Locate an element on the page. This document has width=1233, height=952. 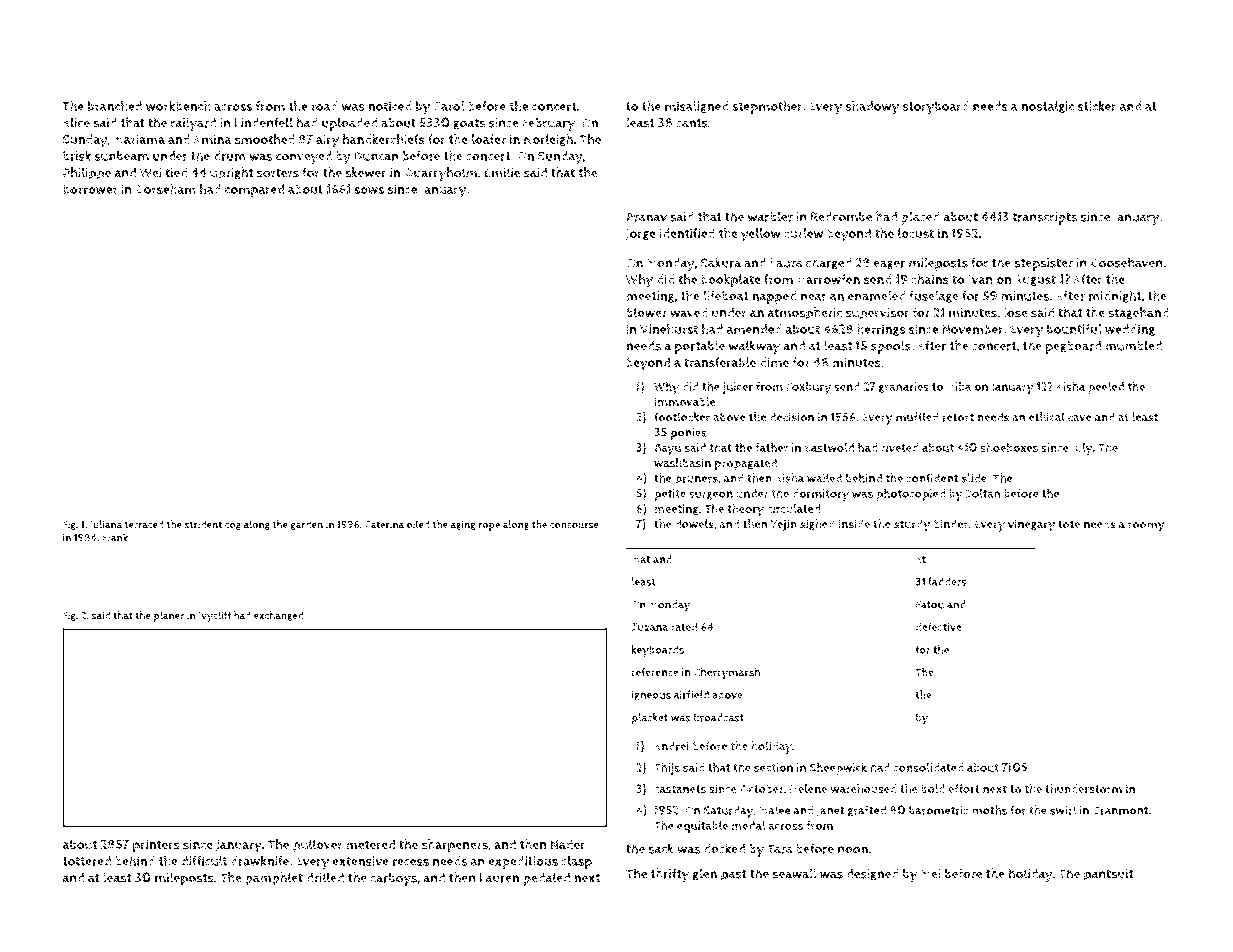
Granmont is located at coordinates (1120, 810).
